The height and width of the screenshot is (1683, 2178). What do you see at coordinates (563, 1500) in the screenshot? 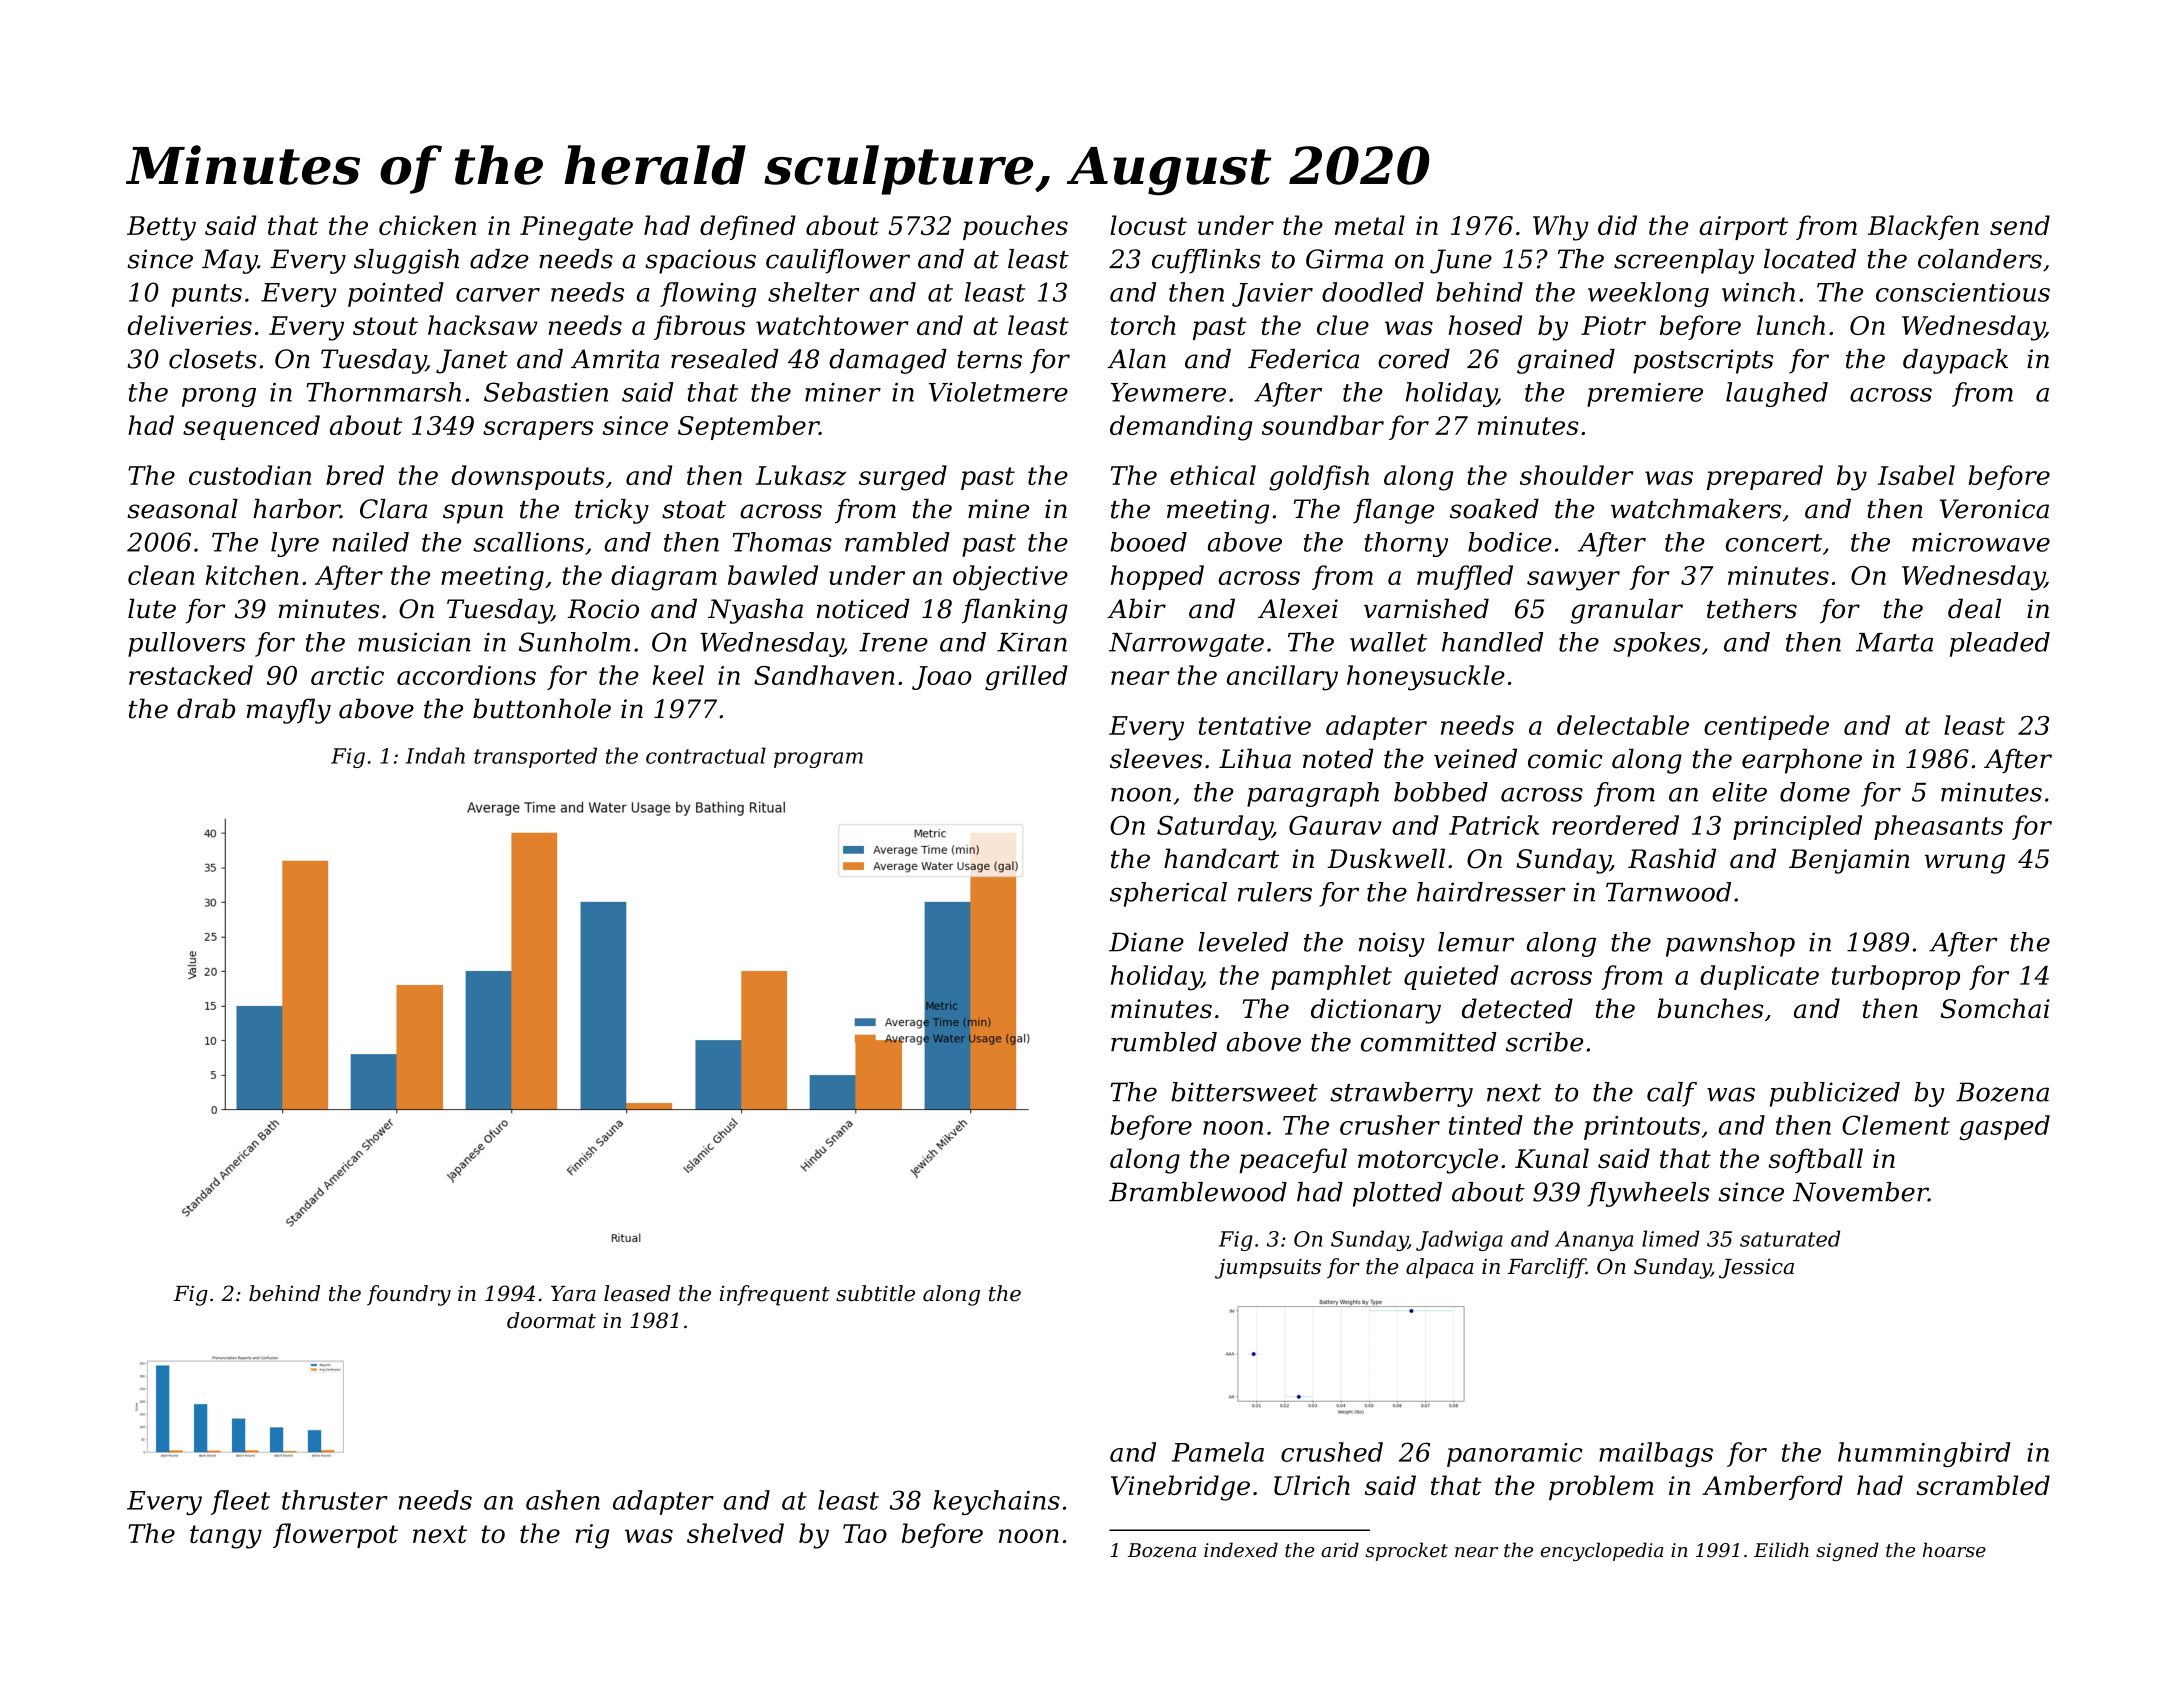
I see `ashen` at bounding box center [563, 1500].
